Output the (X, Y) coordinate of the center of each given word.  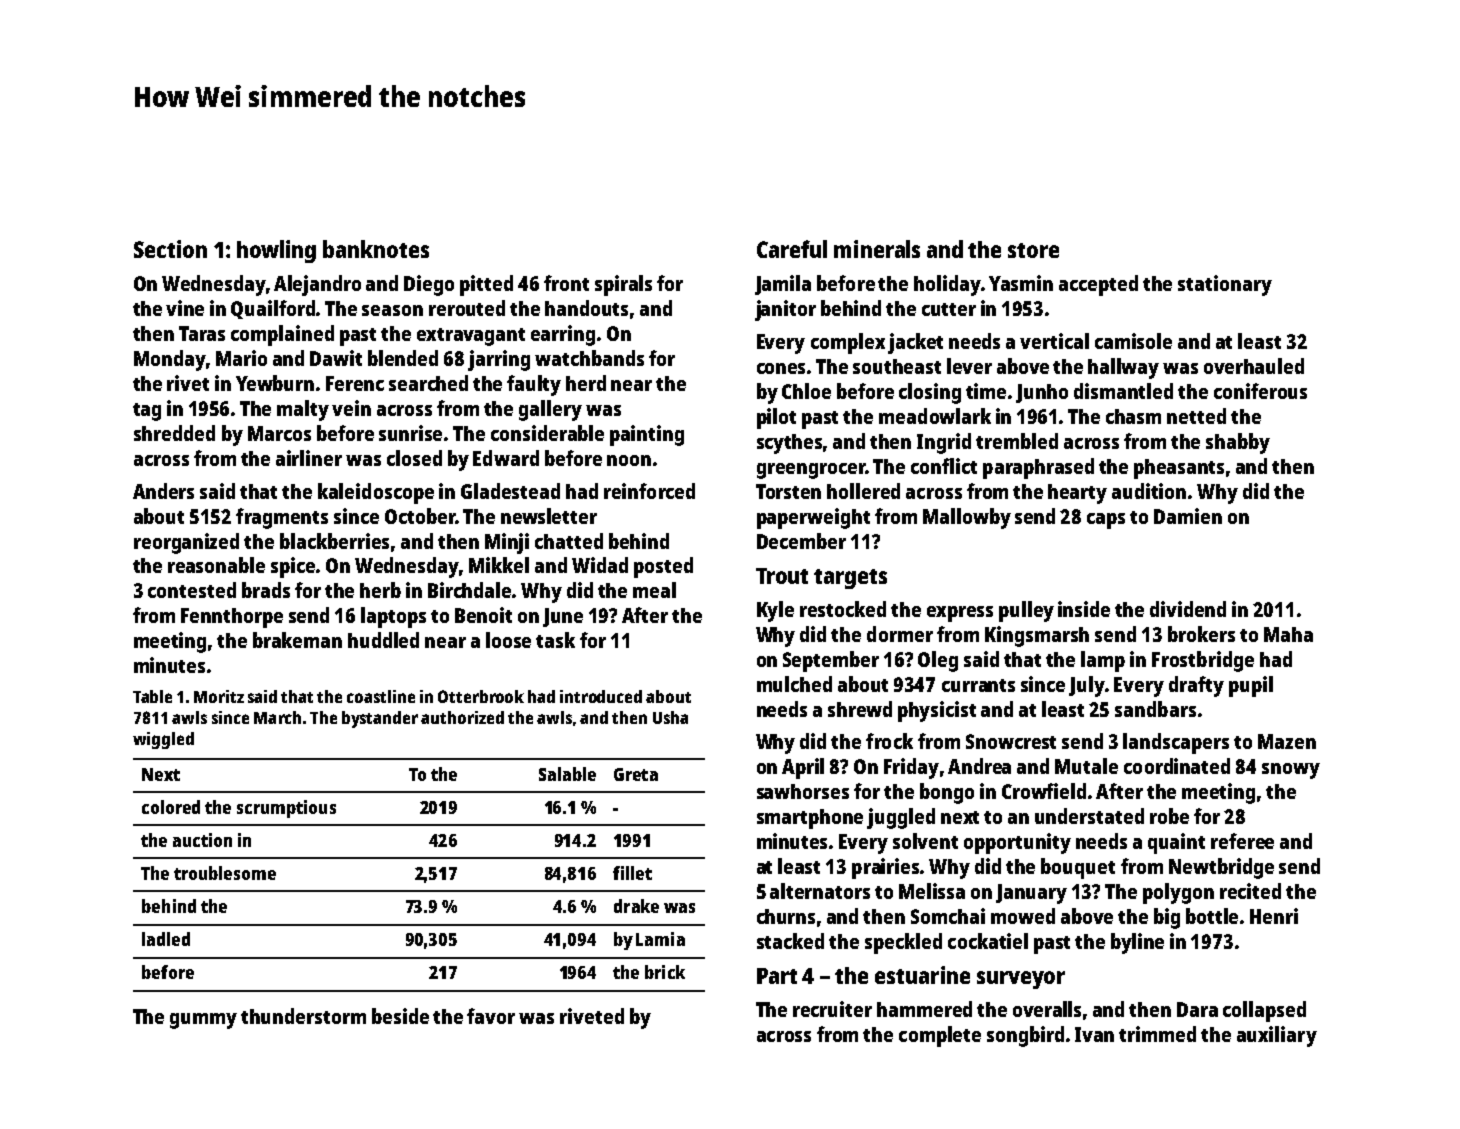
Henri (1274, 916)
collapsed (1264, 1011)
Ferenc (355, 383)
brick (665, 972)
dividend (1188, 609)
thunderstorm (303, 1016)
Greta (636, 774)
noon (629, 460)
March (277, 717)
